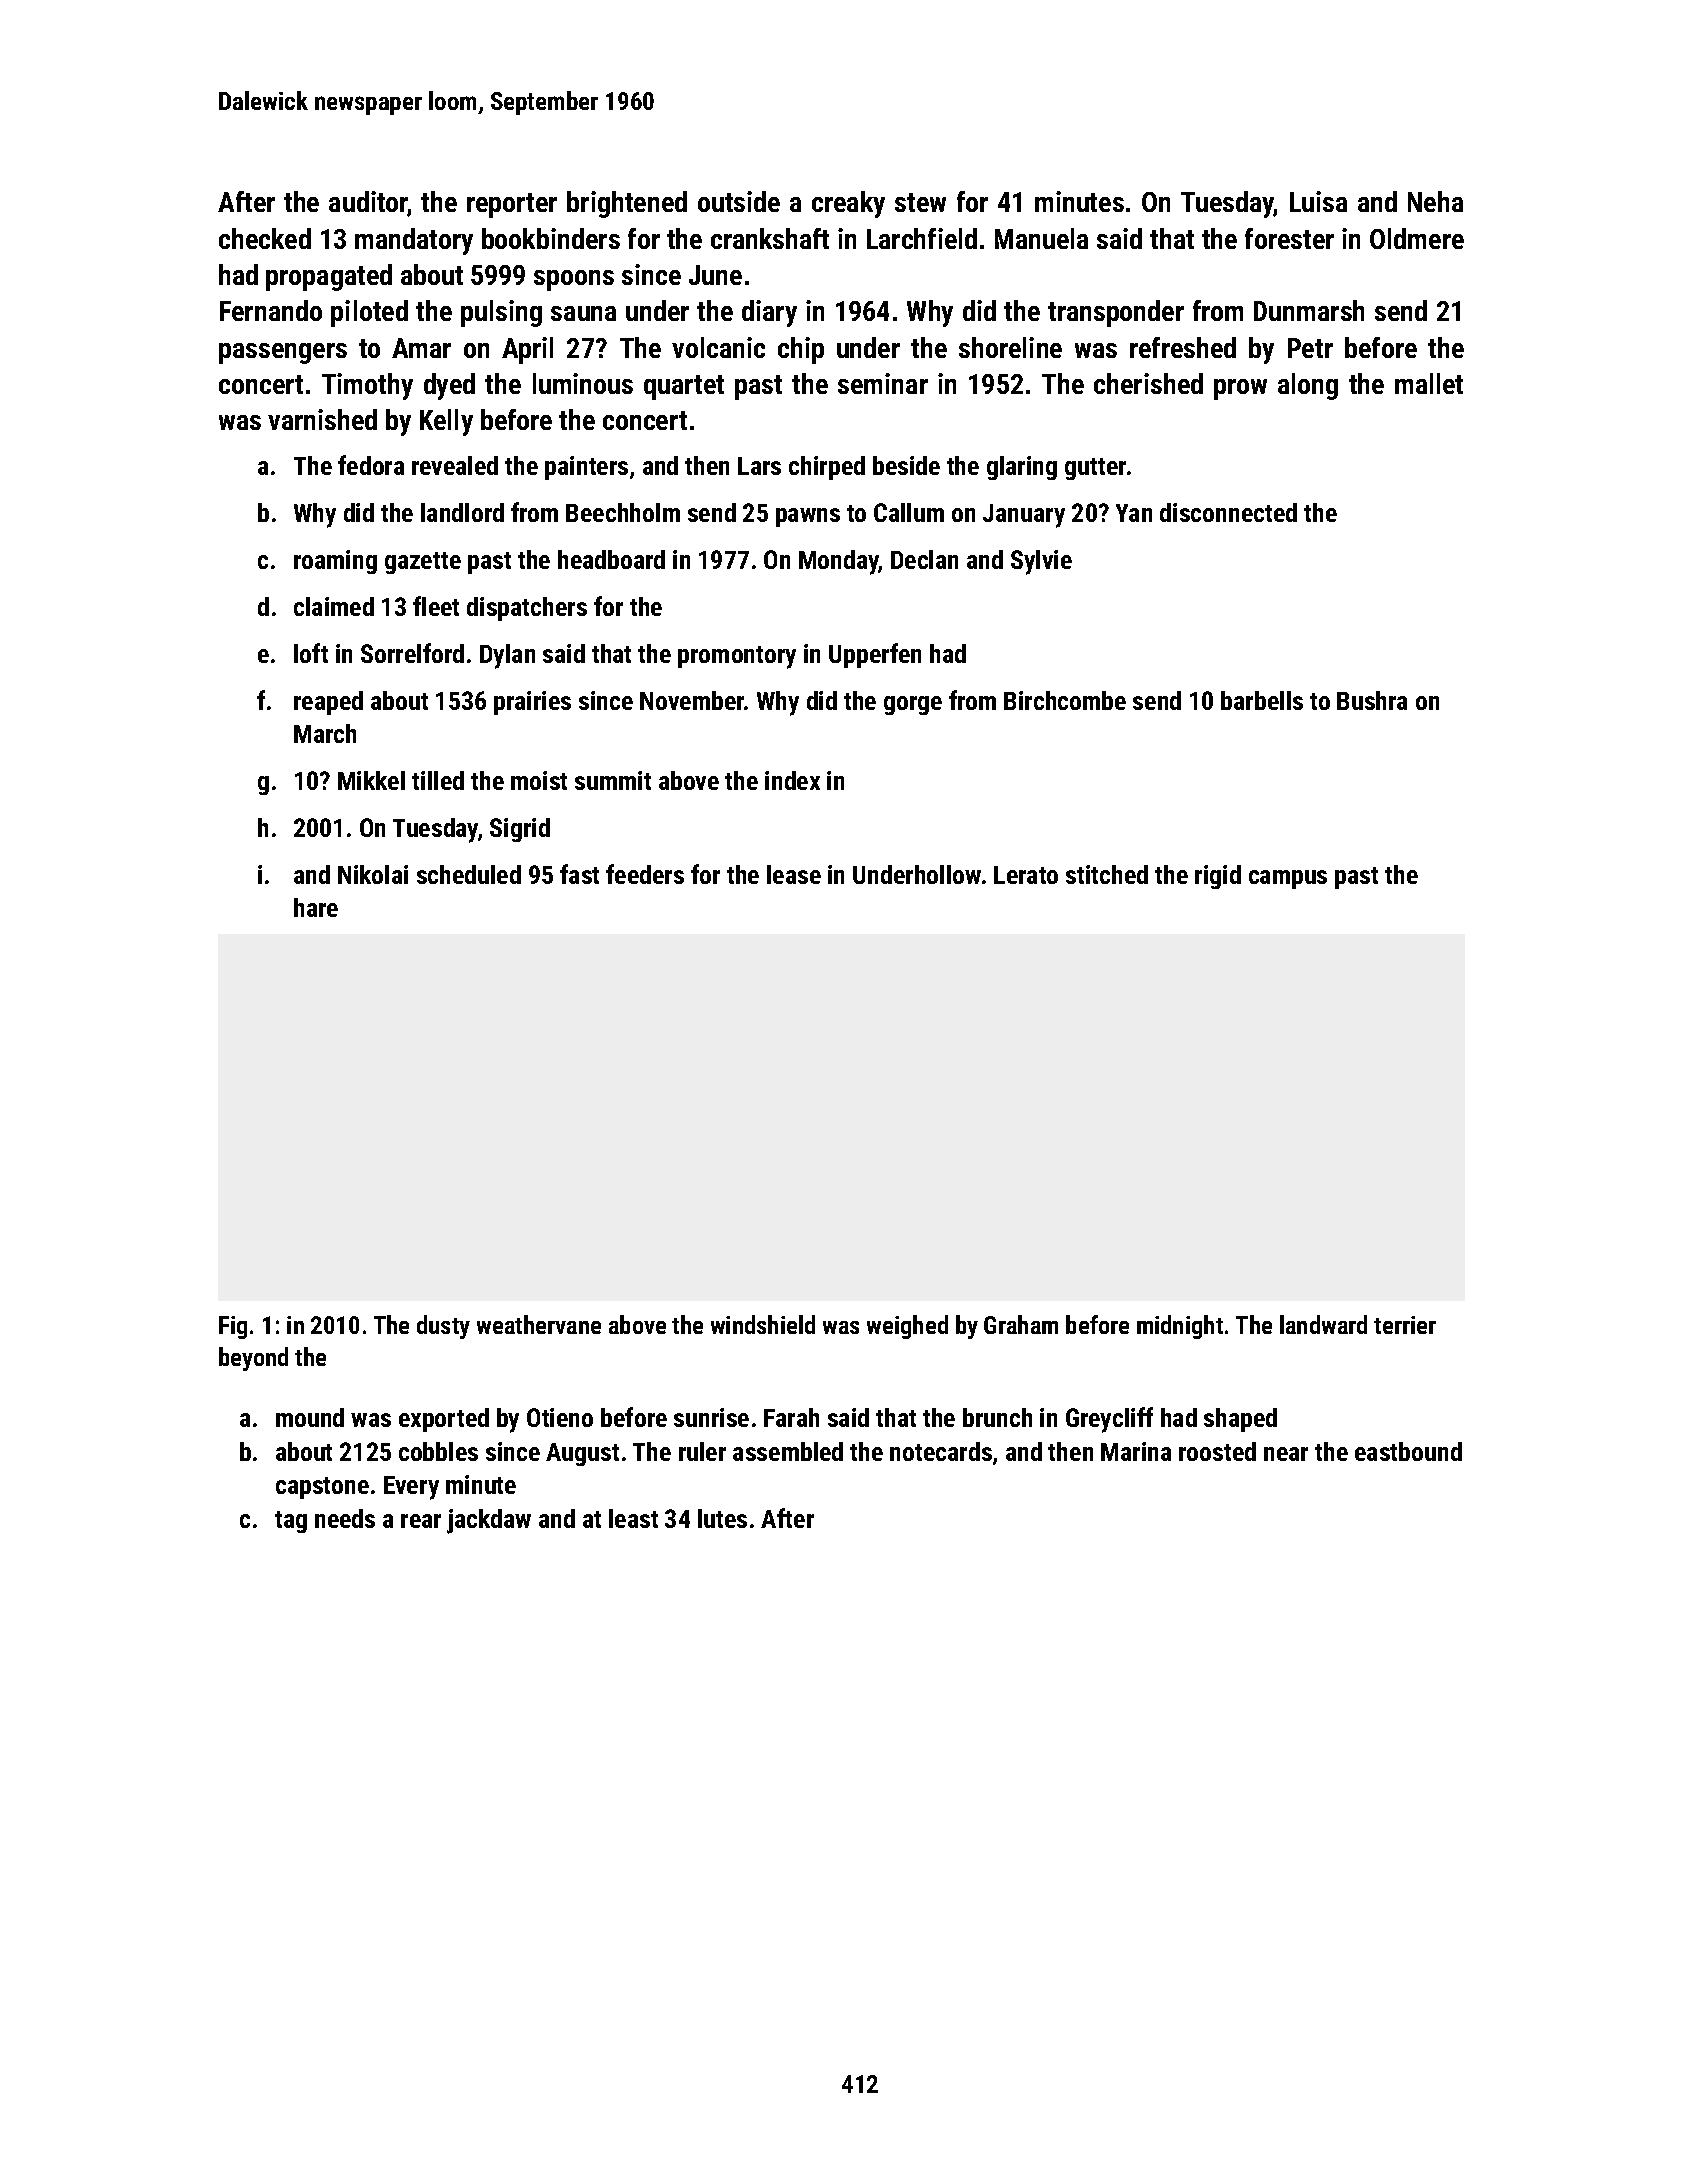  Describe the element at coordinates (1405, 1325) in the image. I see `terrier` at that location.
